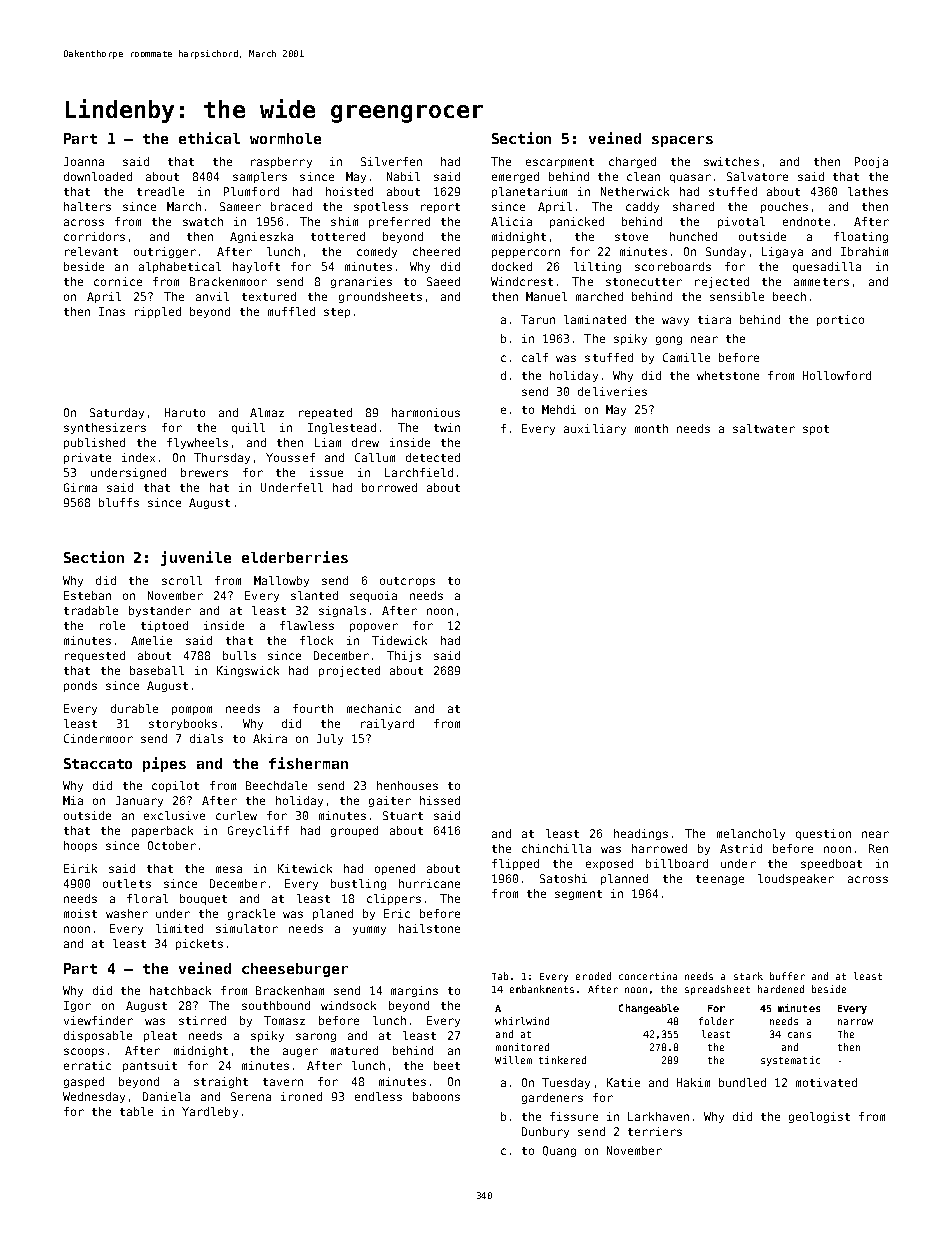 The image size is (952, 1233). I want to click on yummy, so click(369, 930).
